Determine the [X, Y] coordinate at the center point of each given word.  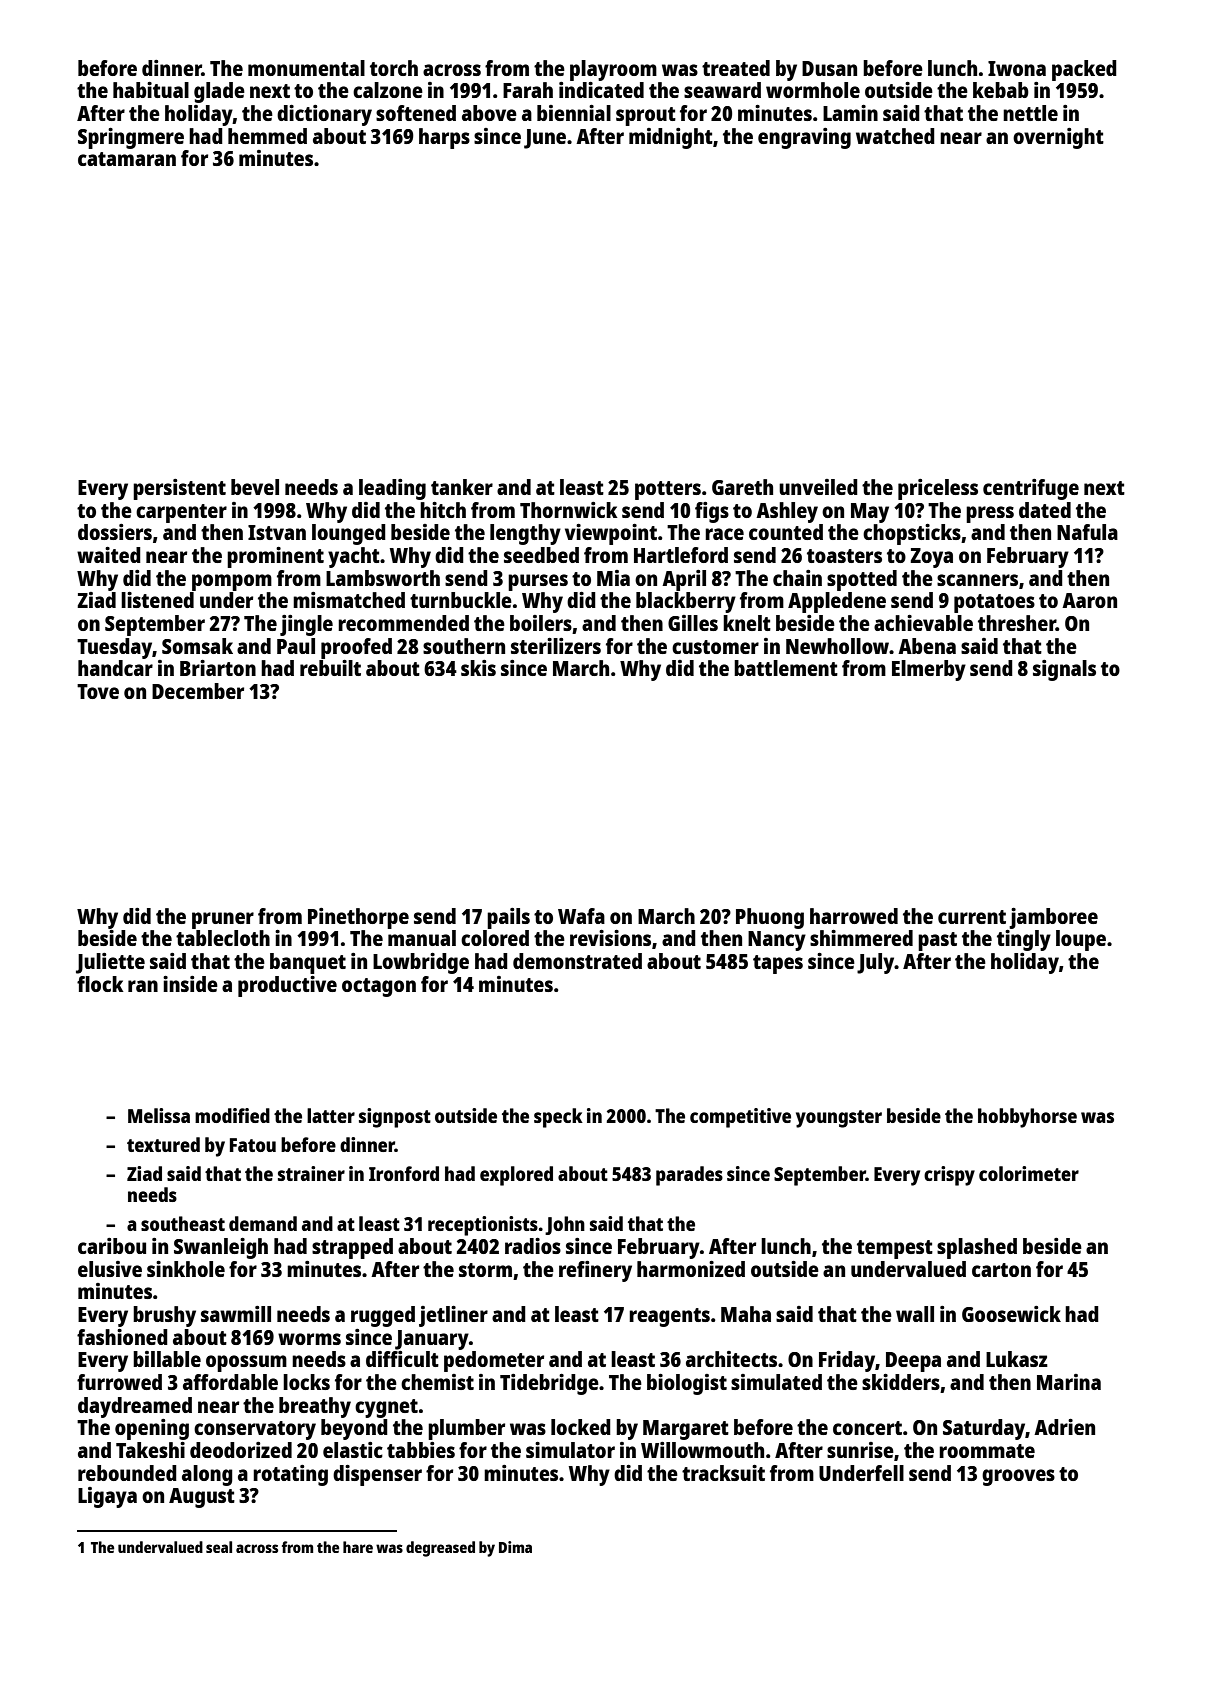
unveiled [818, 487]
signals [1064, 670]
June [545, 139]
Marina [1069, 1382]
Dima [515, 1547]
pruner [223, 920]
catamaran [127, 159]
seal [219, 1547]
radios [533, 1246]
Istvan [277, 532]
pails [508, 918]
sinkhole [186, 1269]
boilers [541, 623]
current [972, 917]
